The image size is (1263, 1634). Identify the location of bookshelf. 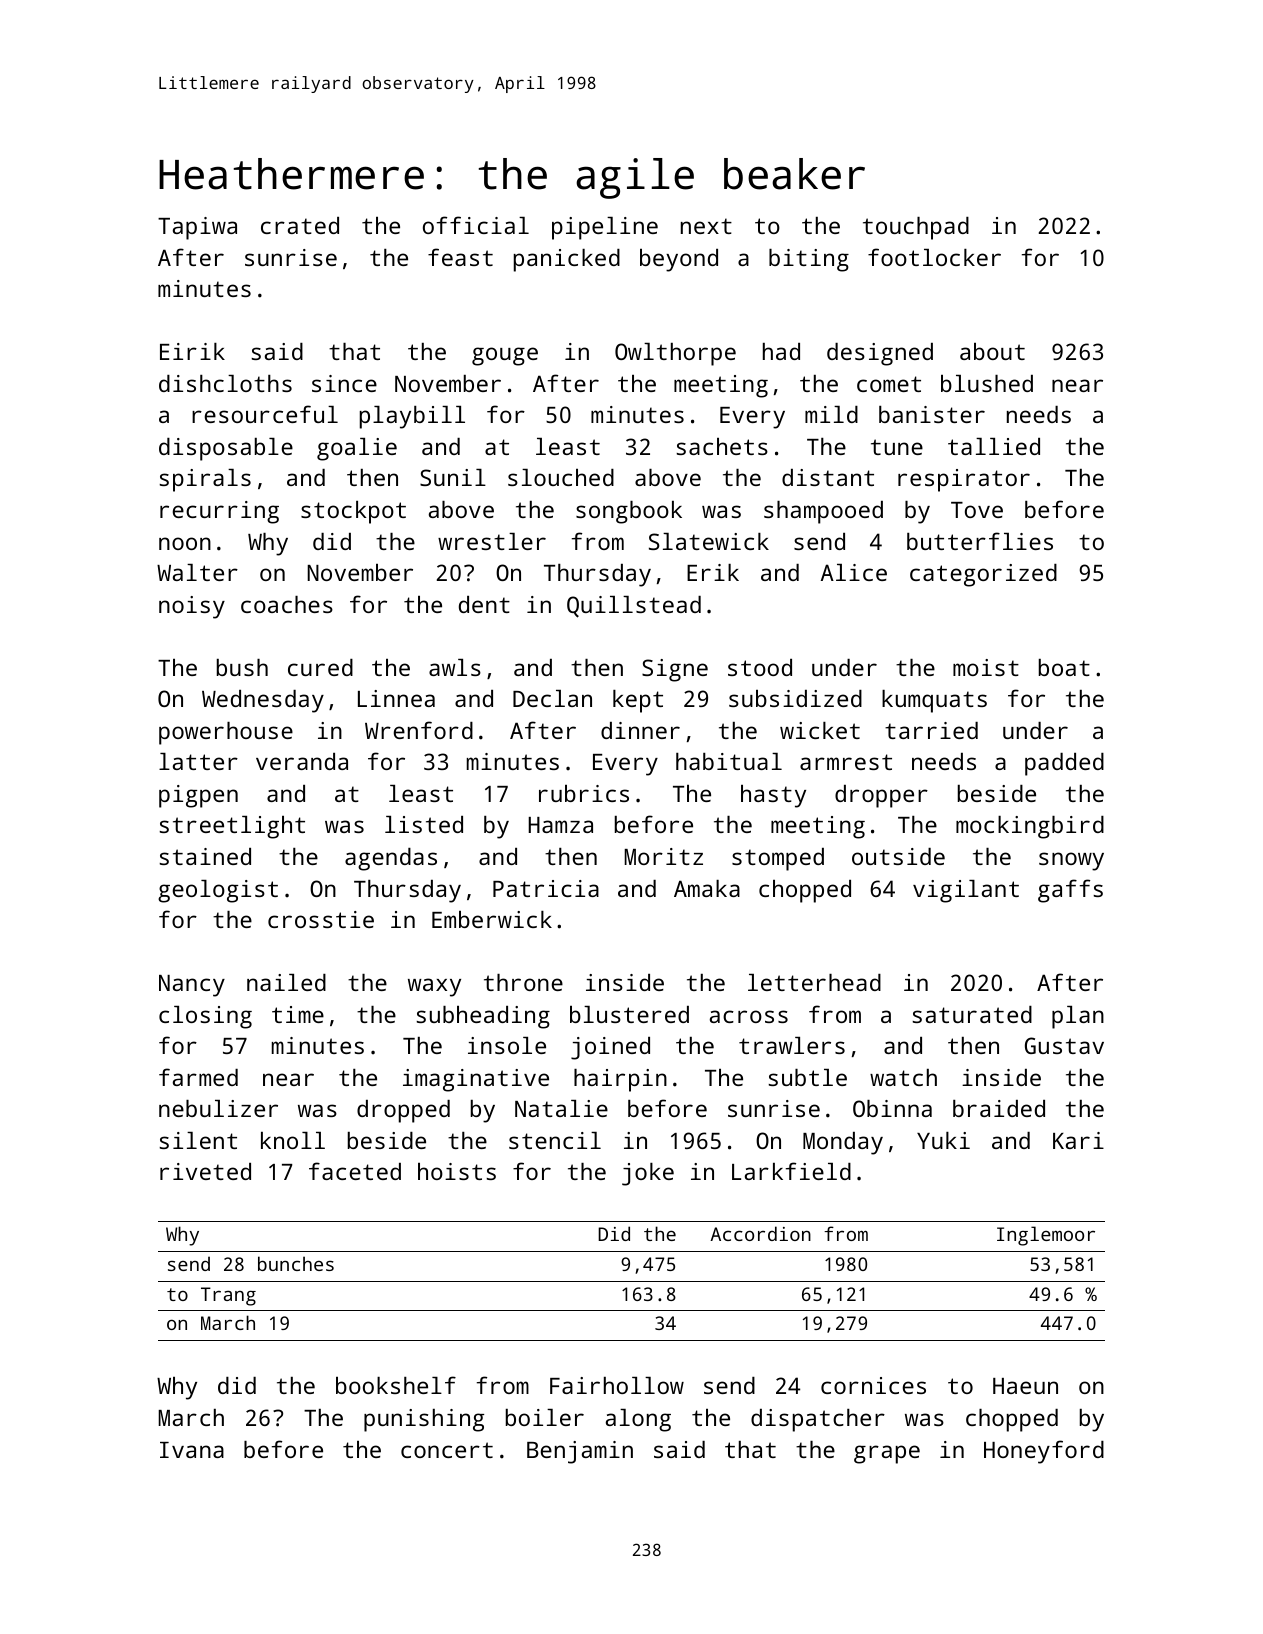
(396, 1385).
